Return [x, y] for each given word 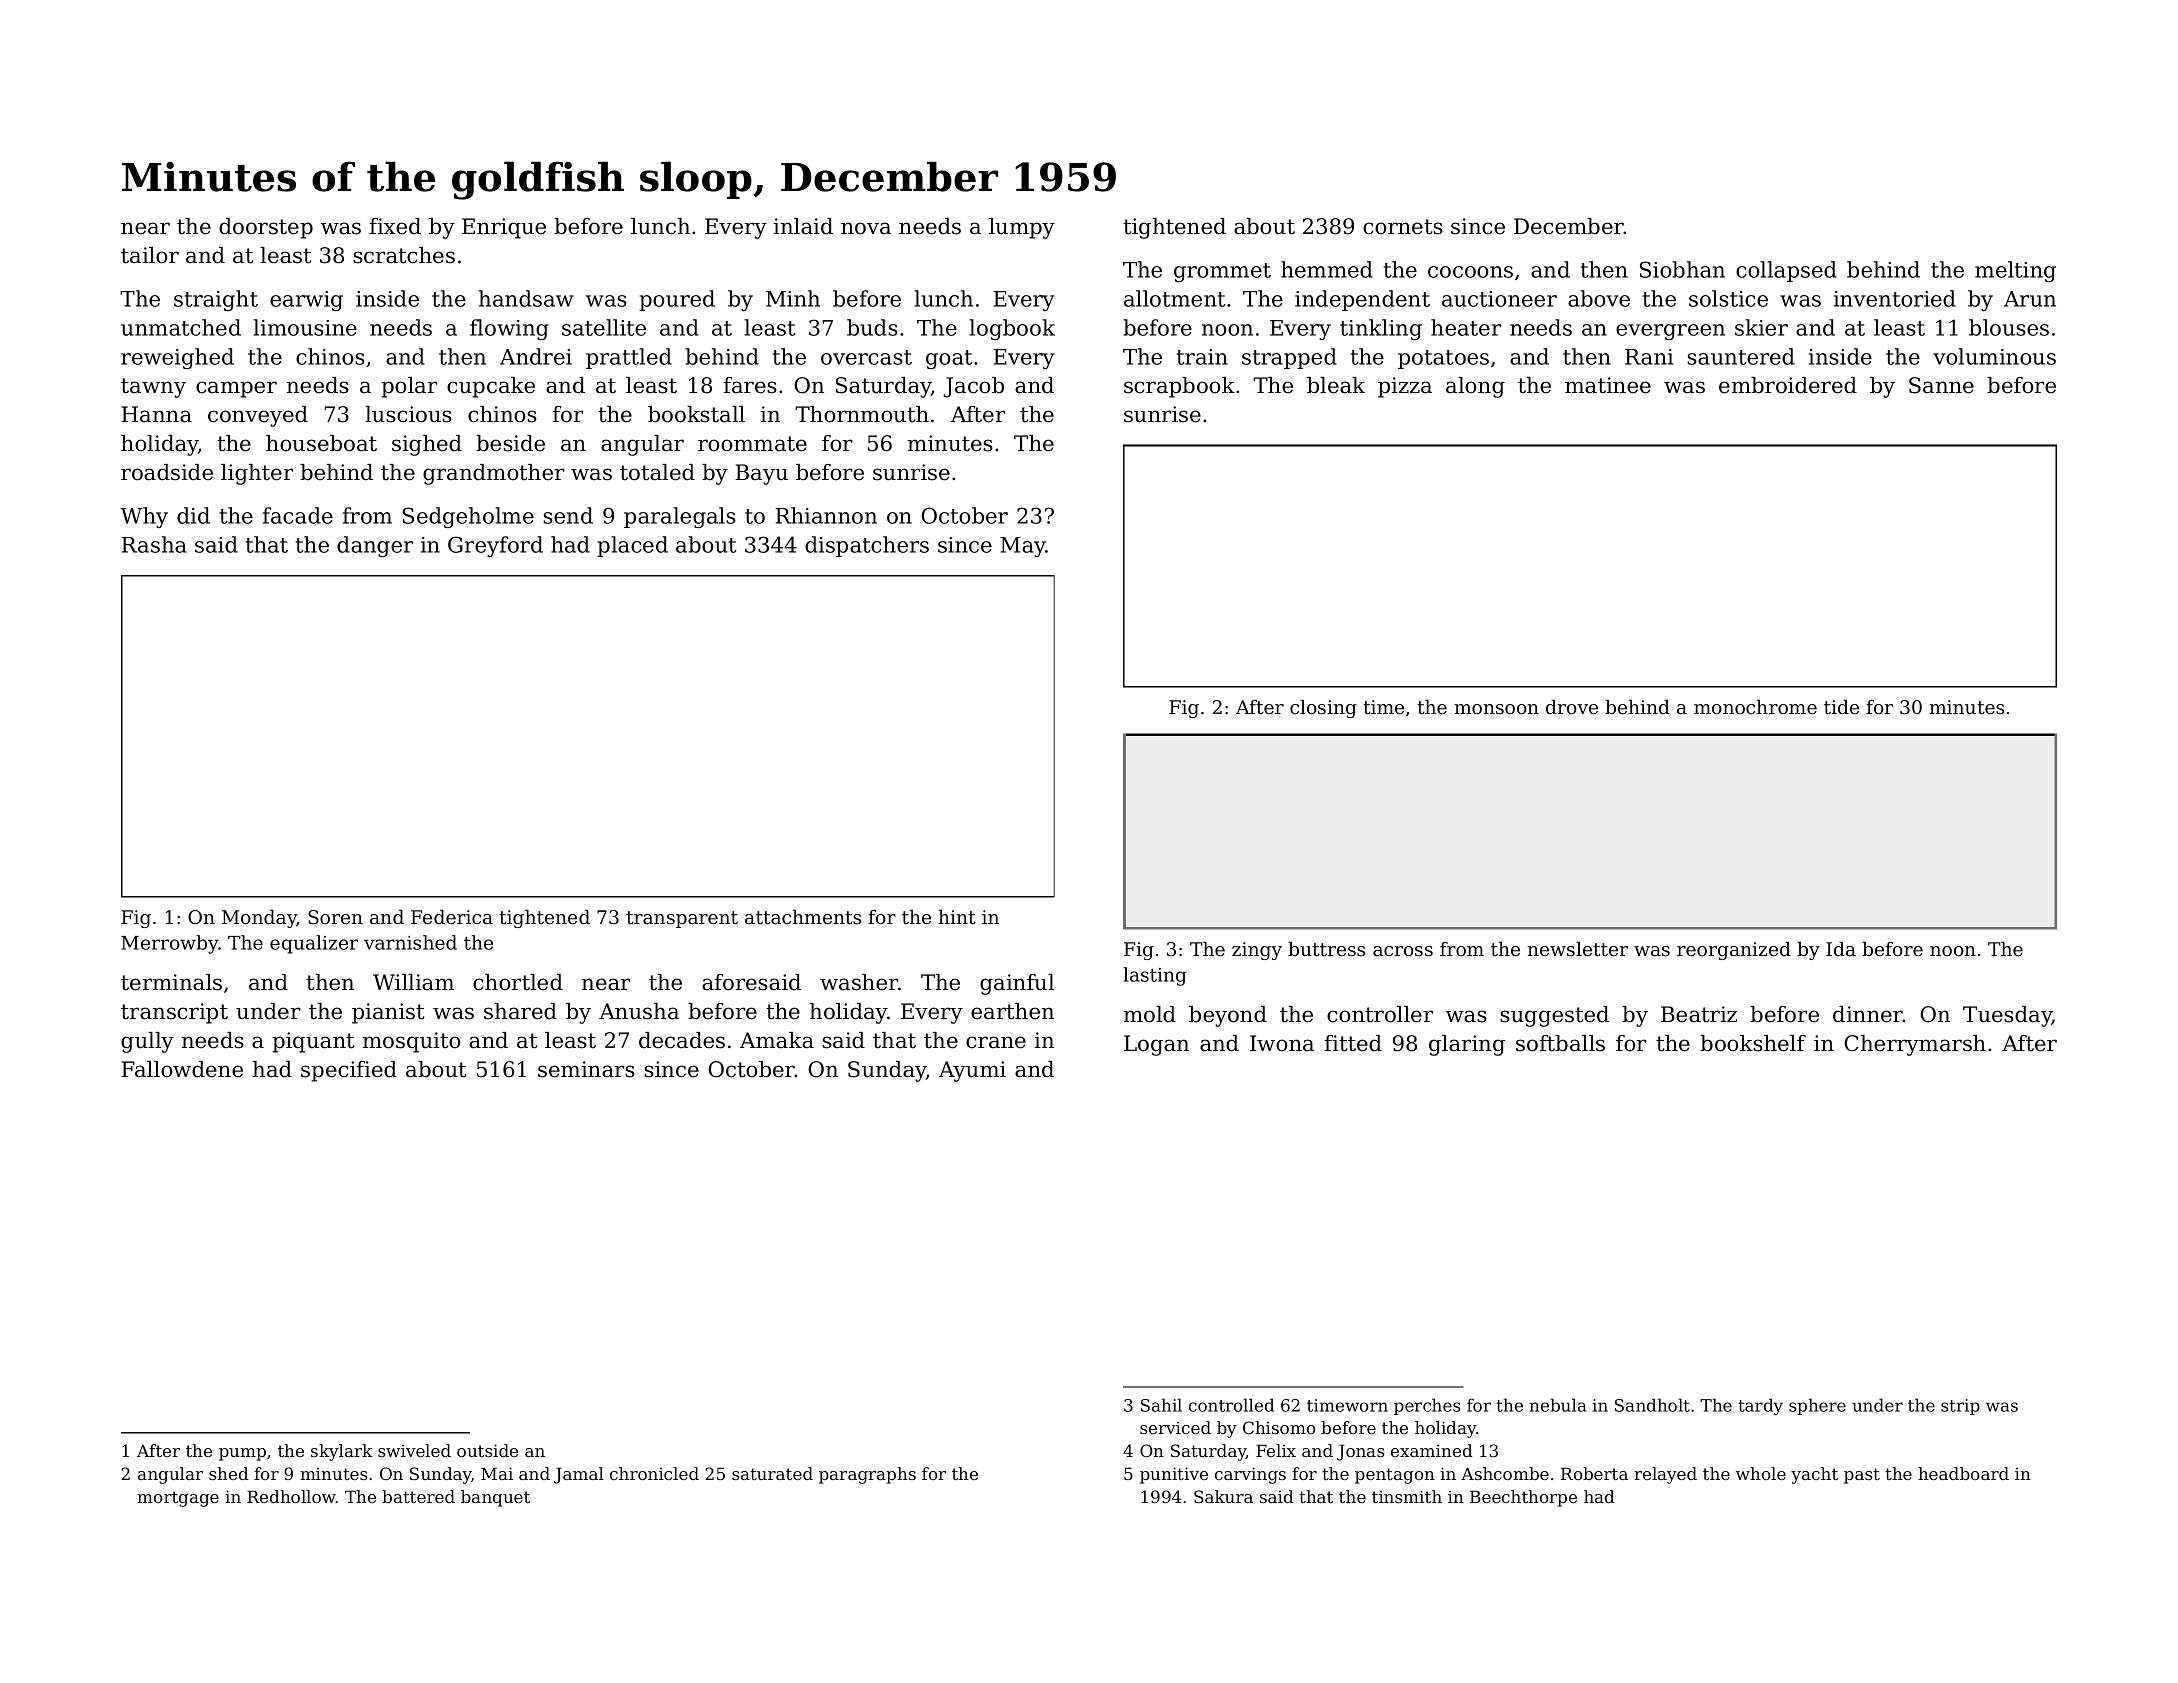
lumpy [1022, 228]
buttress [1326, 949]
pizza [1405, 387]
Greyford [495, 546]
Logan [1156, 1045]
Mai [497, 1473]
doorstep [266, 228]
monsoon [1497, 709]
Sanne [1941, 385]
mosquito [411, 1042]
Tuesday [2007, 1016]
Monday [259, 918]
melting [2015, 271]
